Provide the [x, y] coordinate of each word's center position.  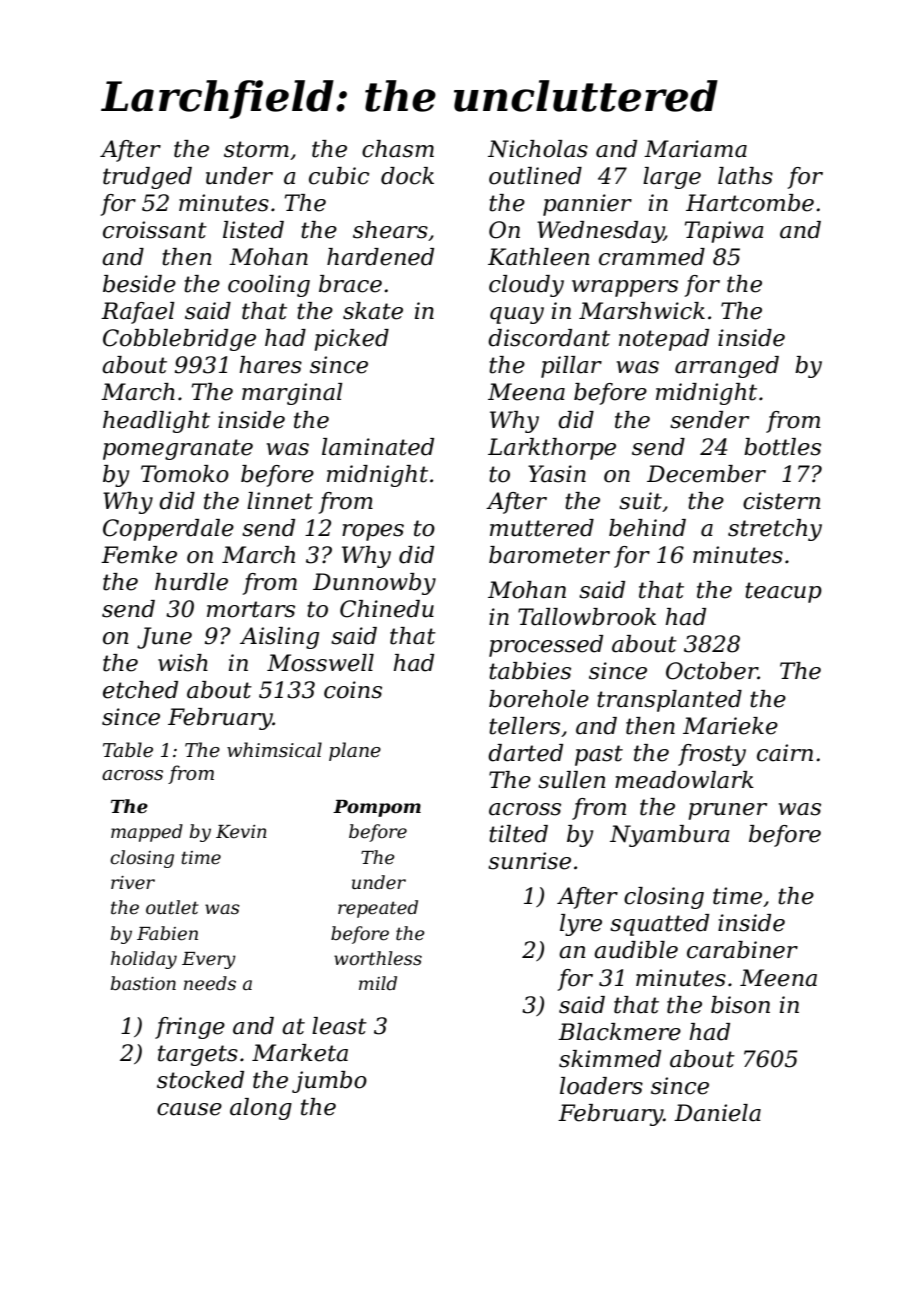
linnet [280, 501]
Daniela [717, 1113]
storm [256, 149]
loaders [601, 1086]
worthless [378, 958]
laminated [378, 447]
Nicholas [538, 149]
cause [189, 1109]
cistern [782, 501]
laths [745, 176]
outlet [172, 907]
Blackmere [619, 1032]
